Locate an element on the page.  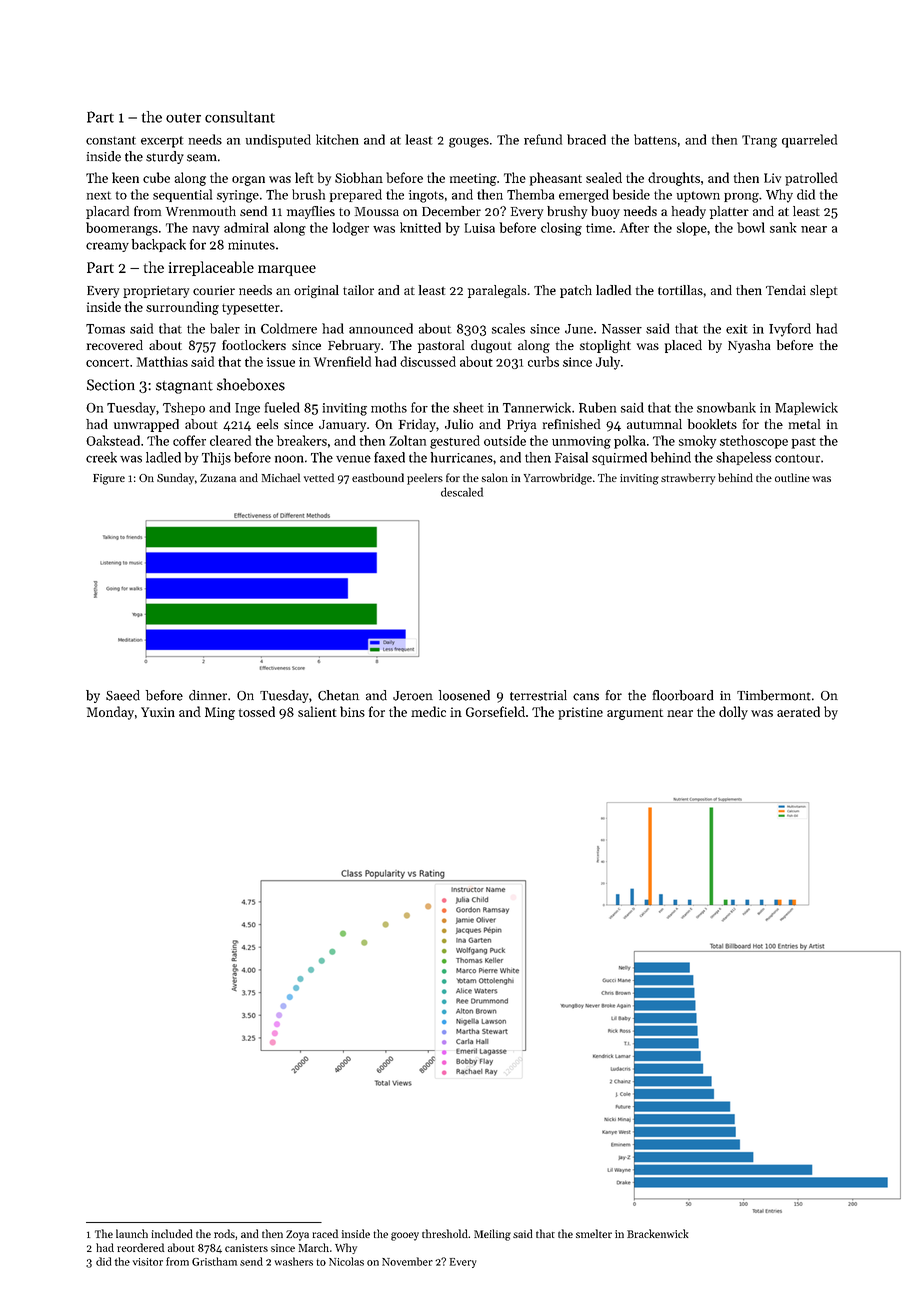
scales is located at coordinates (508, 328).
